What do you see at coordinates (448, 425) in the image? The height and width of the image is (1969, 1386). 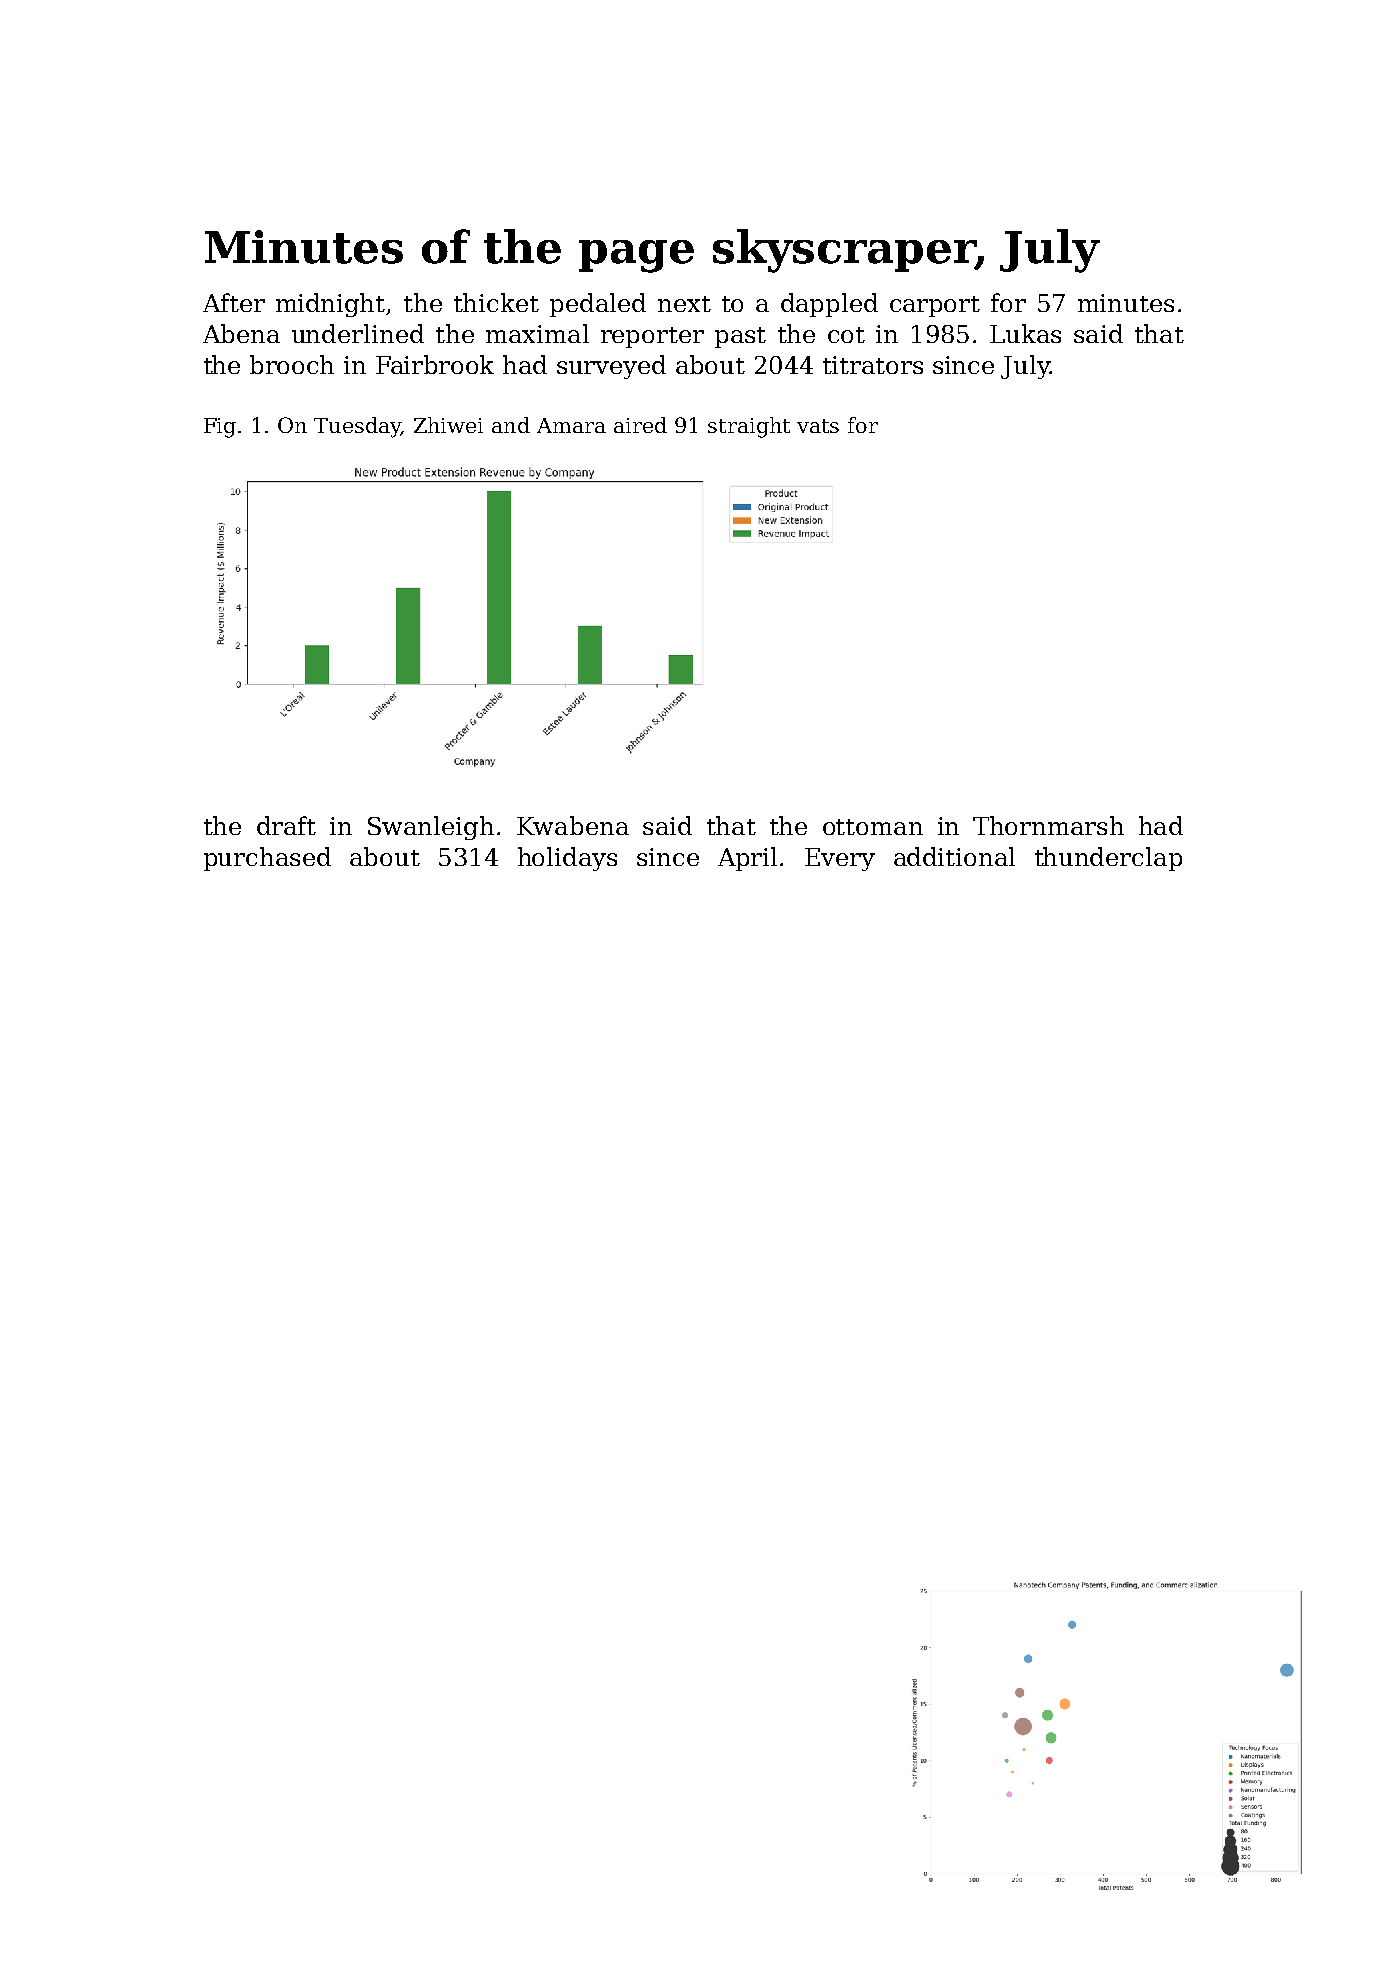 I see `Zhiwei` at bounding box center [448, 425].
